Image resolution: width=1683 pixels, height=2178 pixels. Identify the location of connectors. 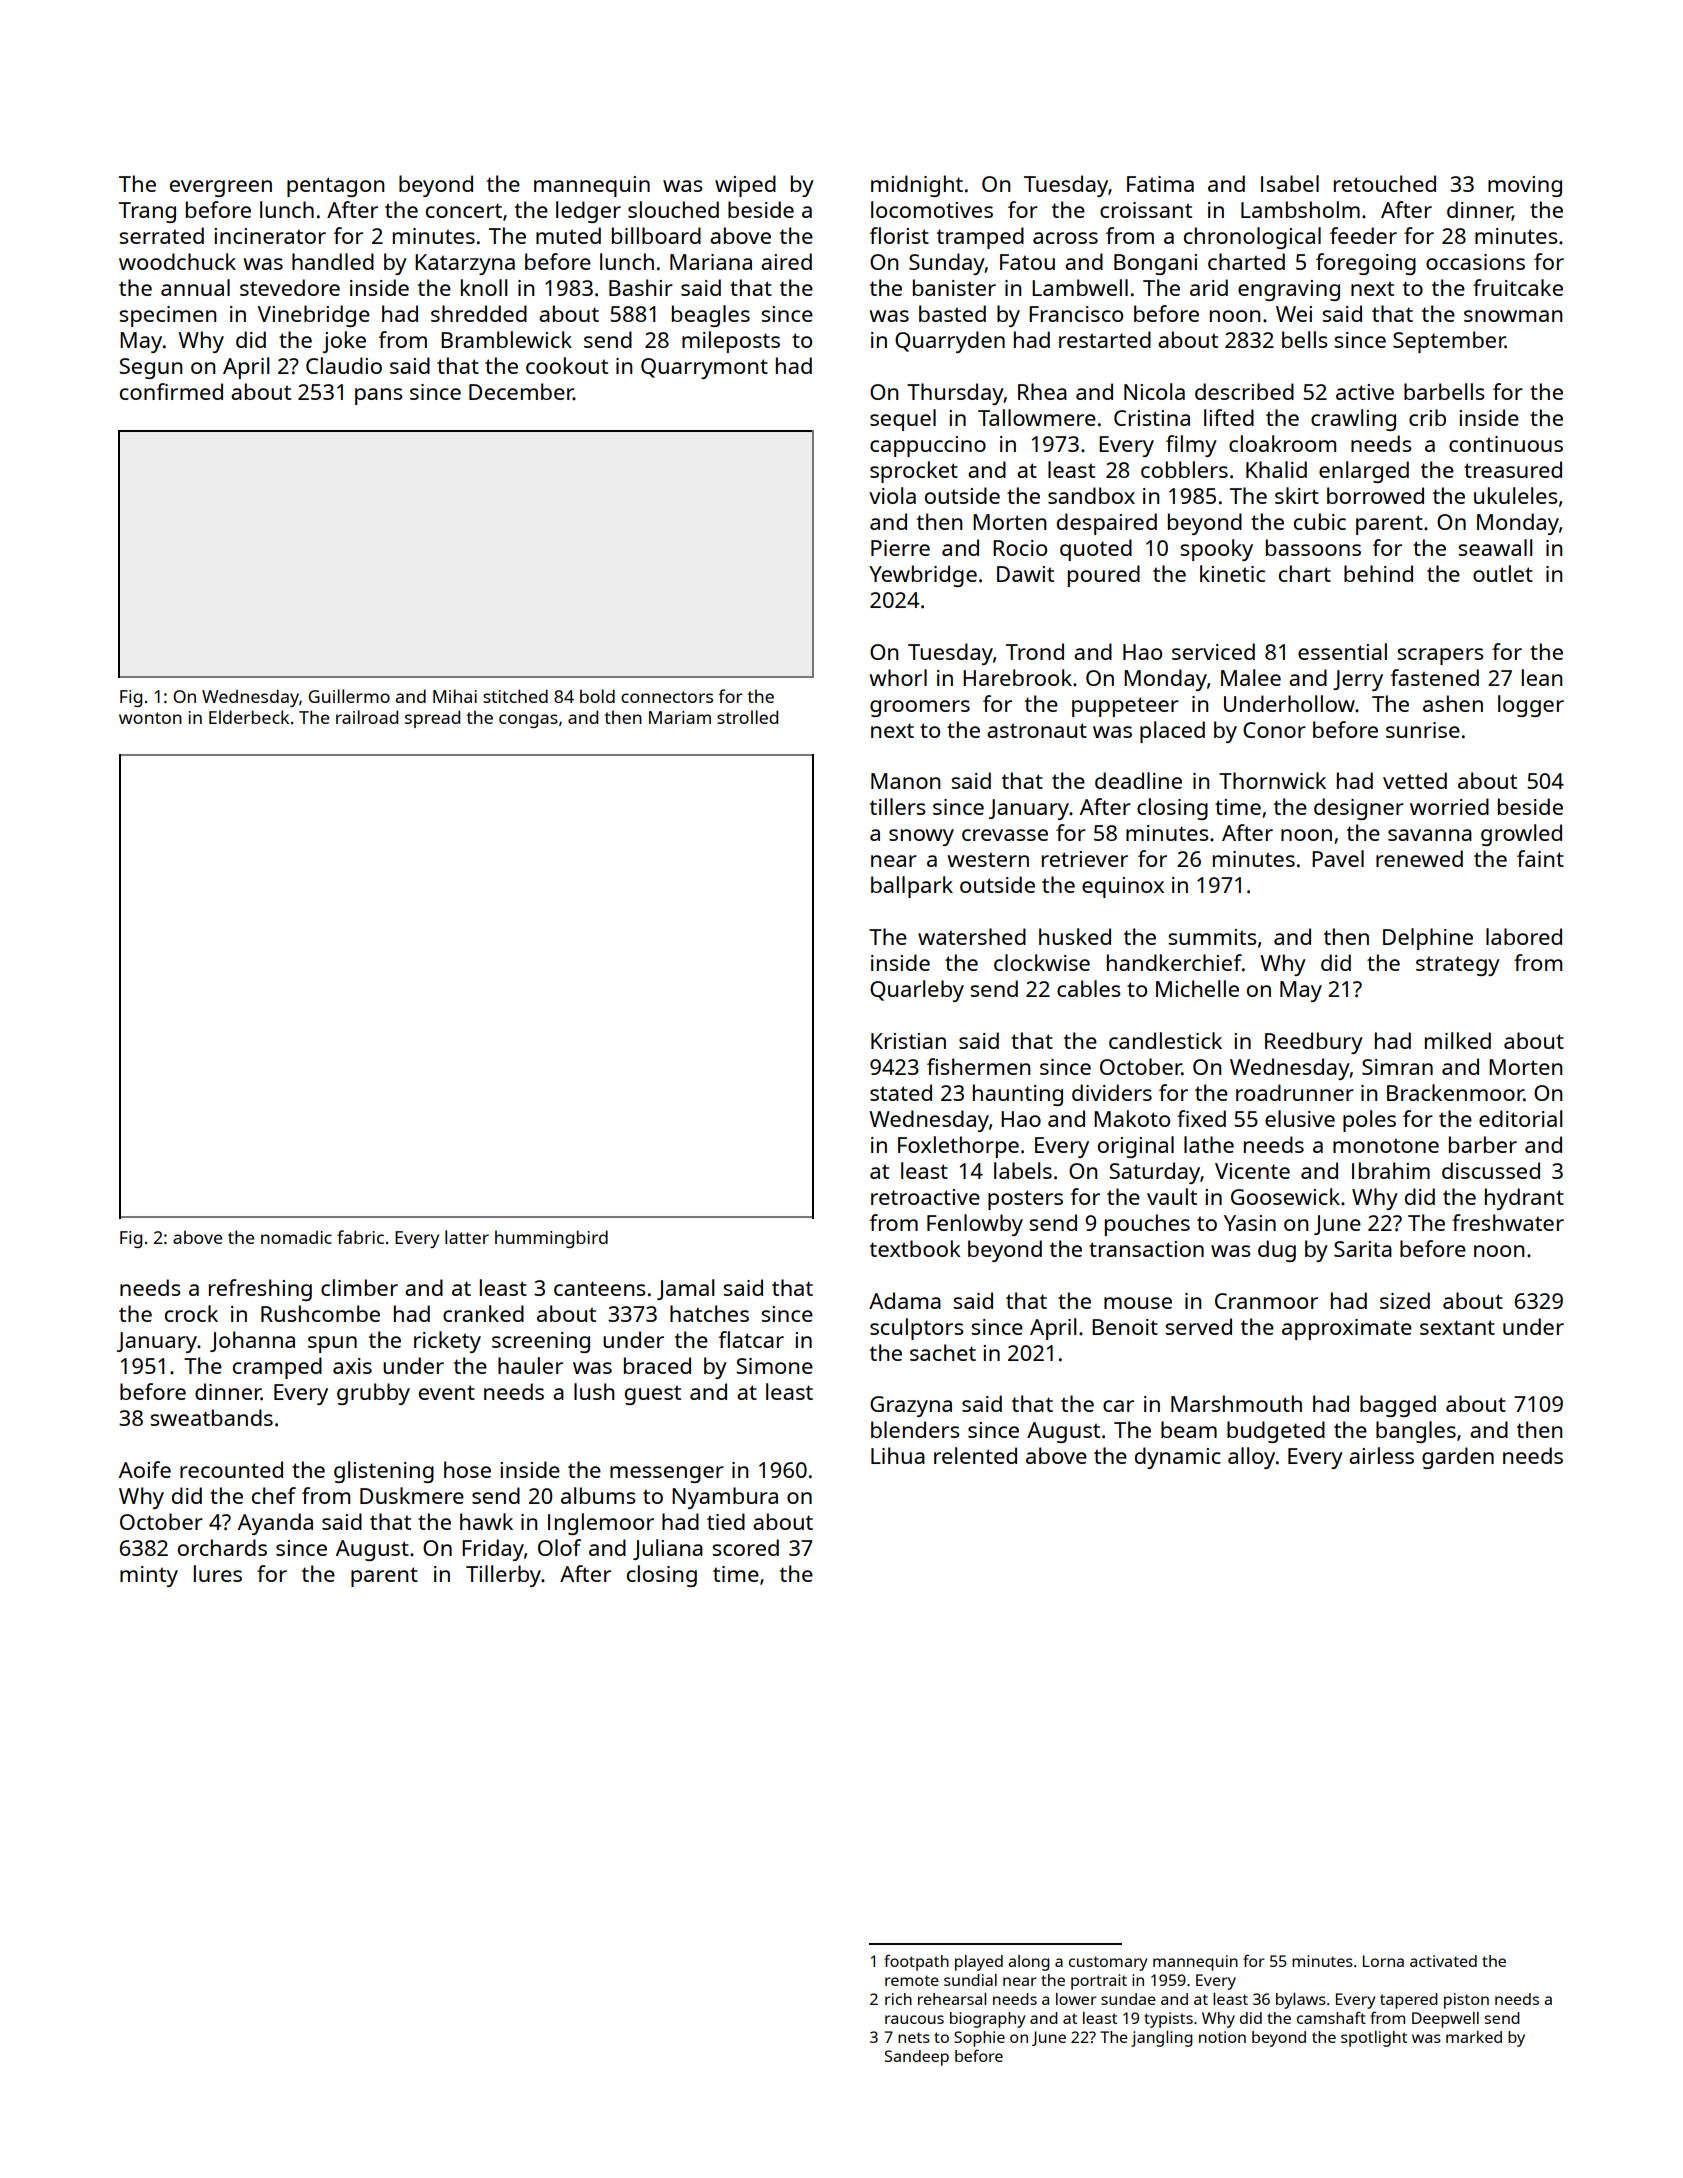
(667, 697).
